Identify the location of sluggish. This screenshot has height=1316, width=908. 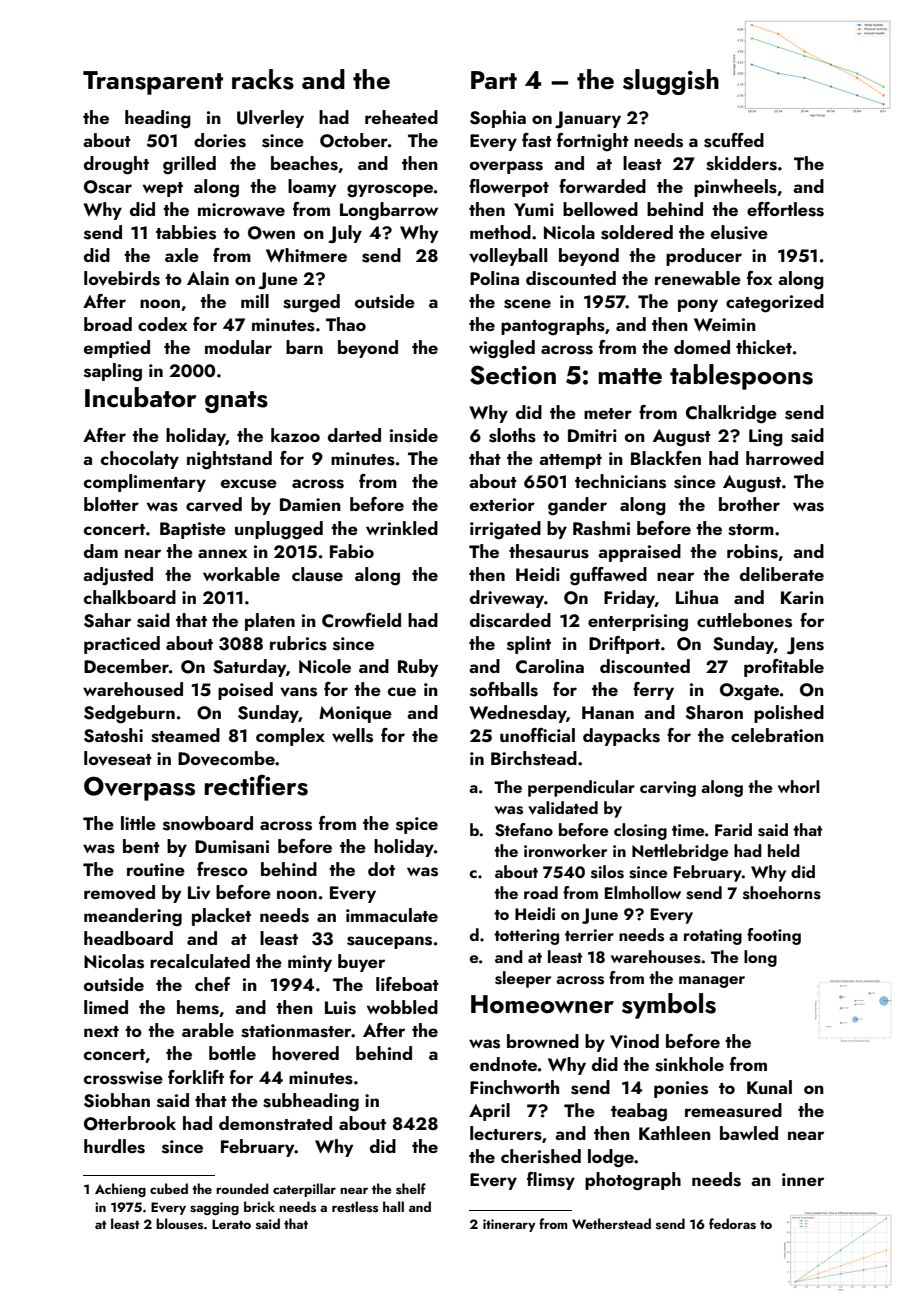
(671, 82).
